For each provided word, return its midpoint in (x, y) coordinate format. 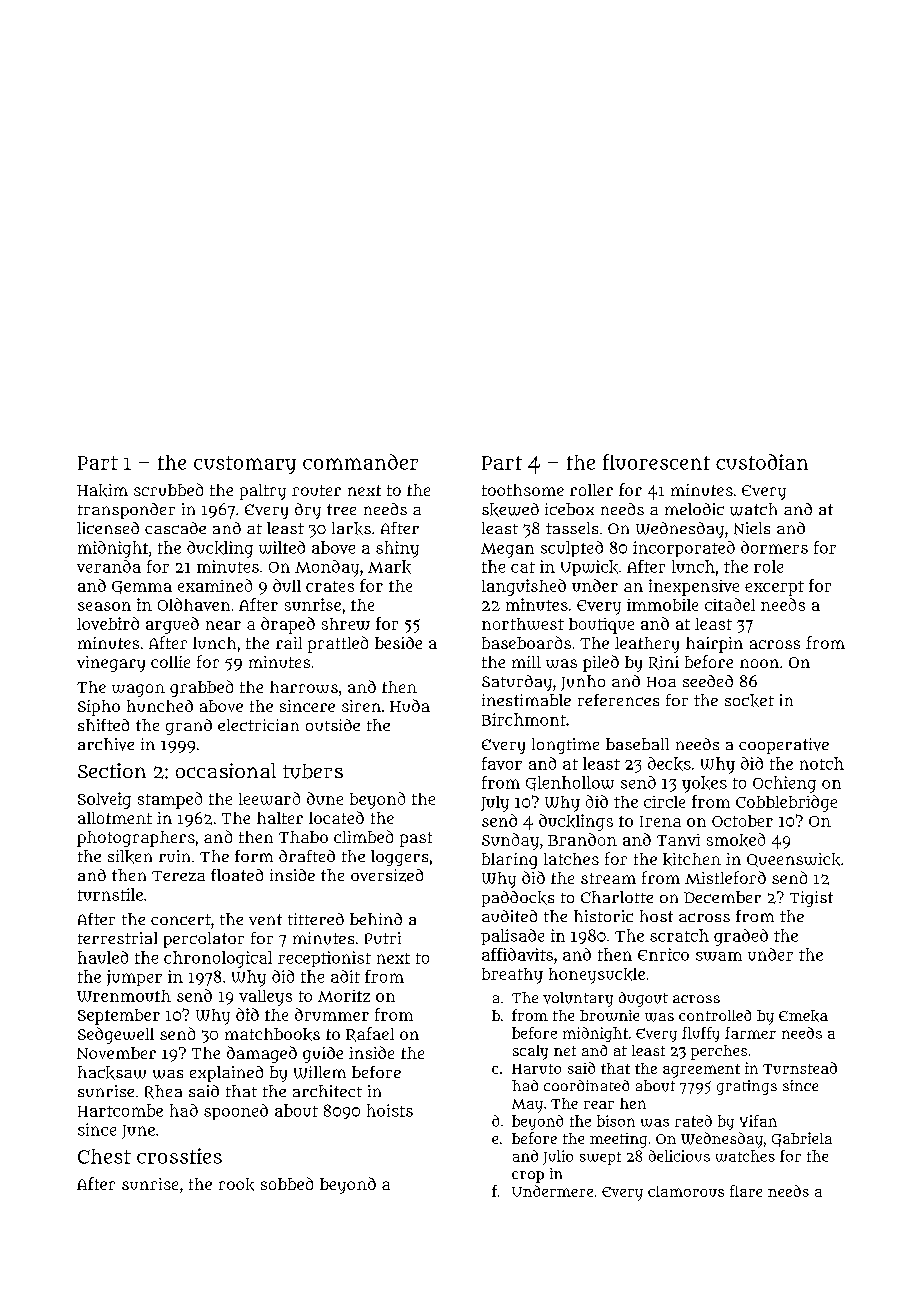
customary (245, 465)
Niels (752, 528)
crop (528, 1177)
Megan (507, 550)
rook (236, 1184)
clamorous (686, 1191)
